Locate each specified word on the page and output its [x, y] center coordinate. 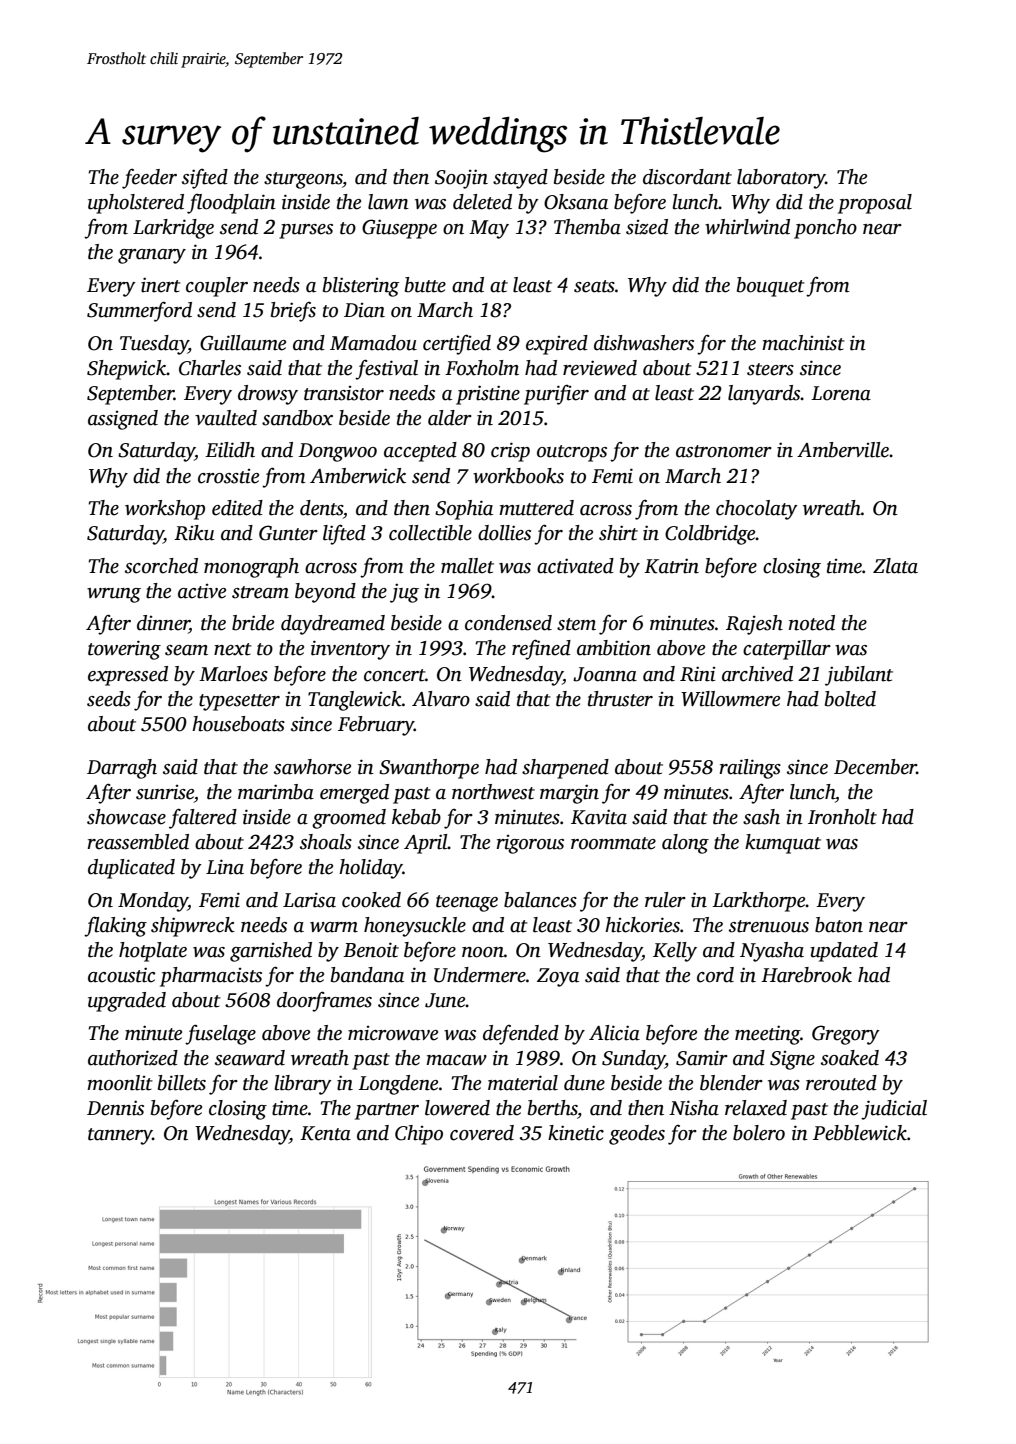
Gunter [288, 533]
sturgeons [303, 180]
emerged [354, 794]
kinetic [576, 1133]
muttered [536, 508]
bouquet [771, 287]
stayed [520, 179]
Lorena [841, 393]
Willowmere [730, 699]
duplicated [131, 869]
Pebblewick [860, 1133]
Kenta [325, 1133]
